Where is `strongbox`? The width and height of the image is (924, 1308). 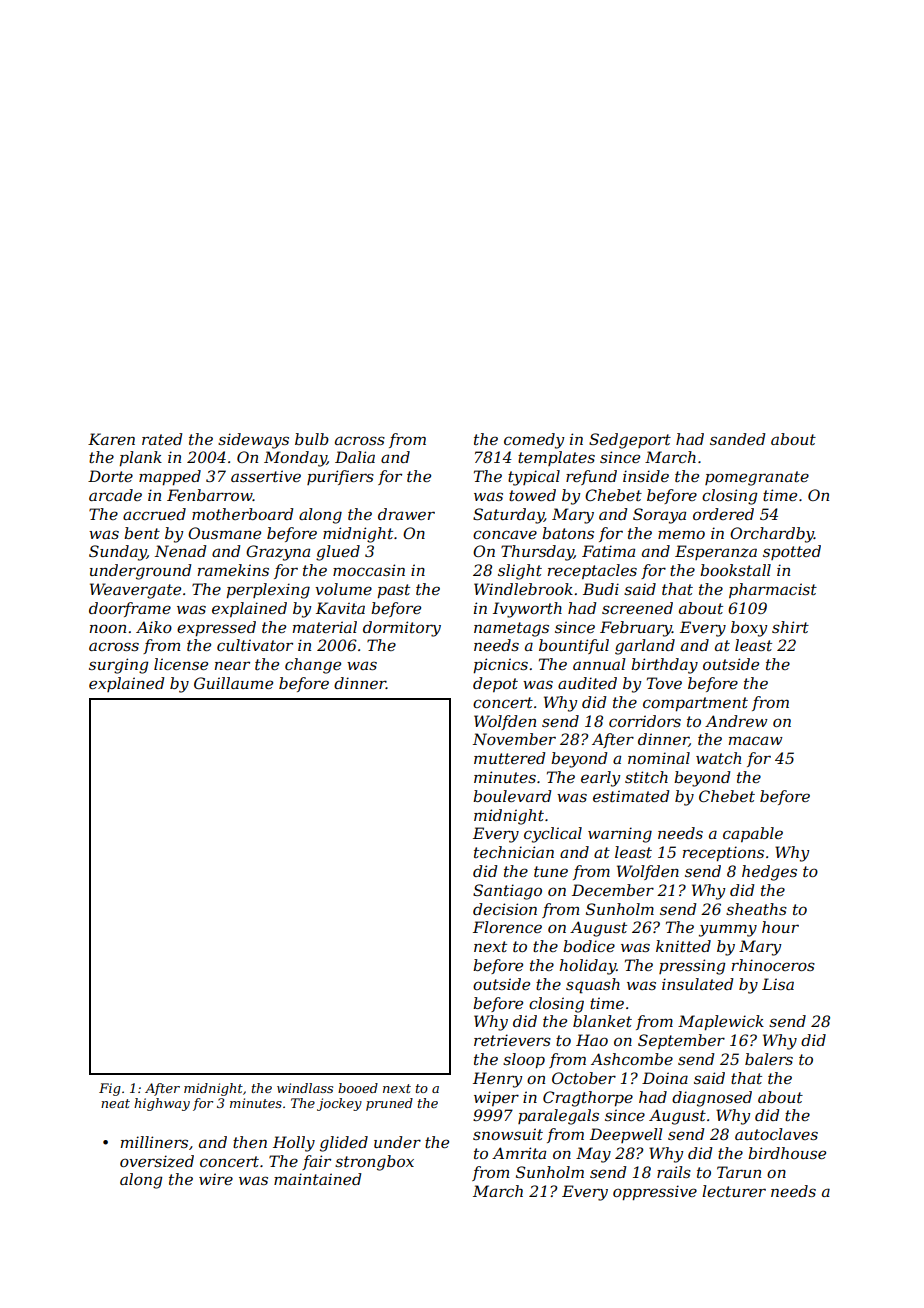
strongbox is located at coordinates (374, 1163).
